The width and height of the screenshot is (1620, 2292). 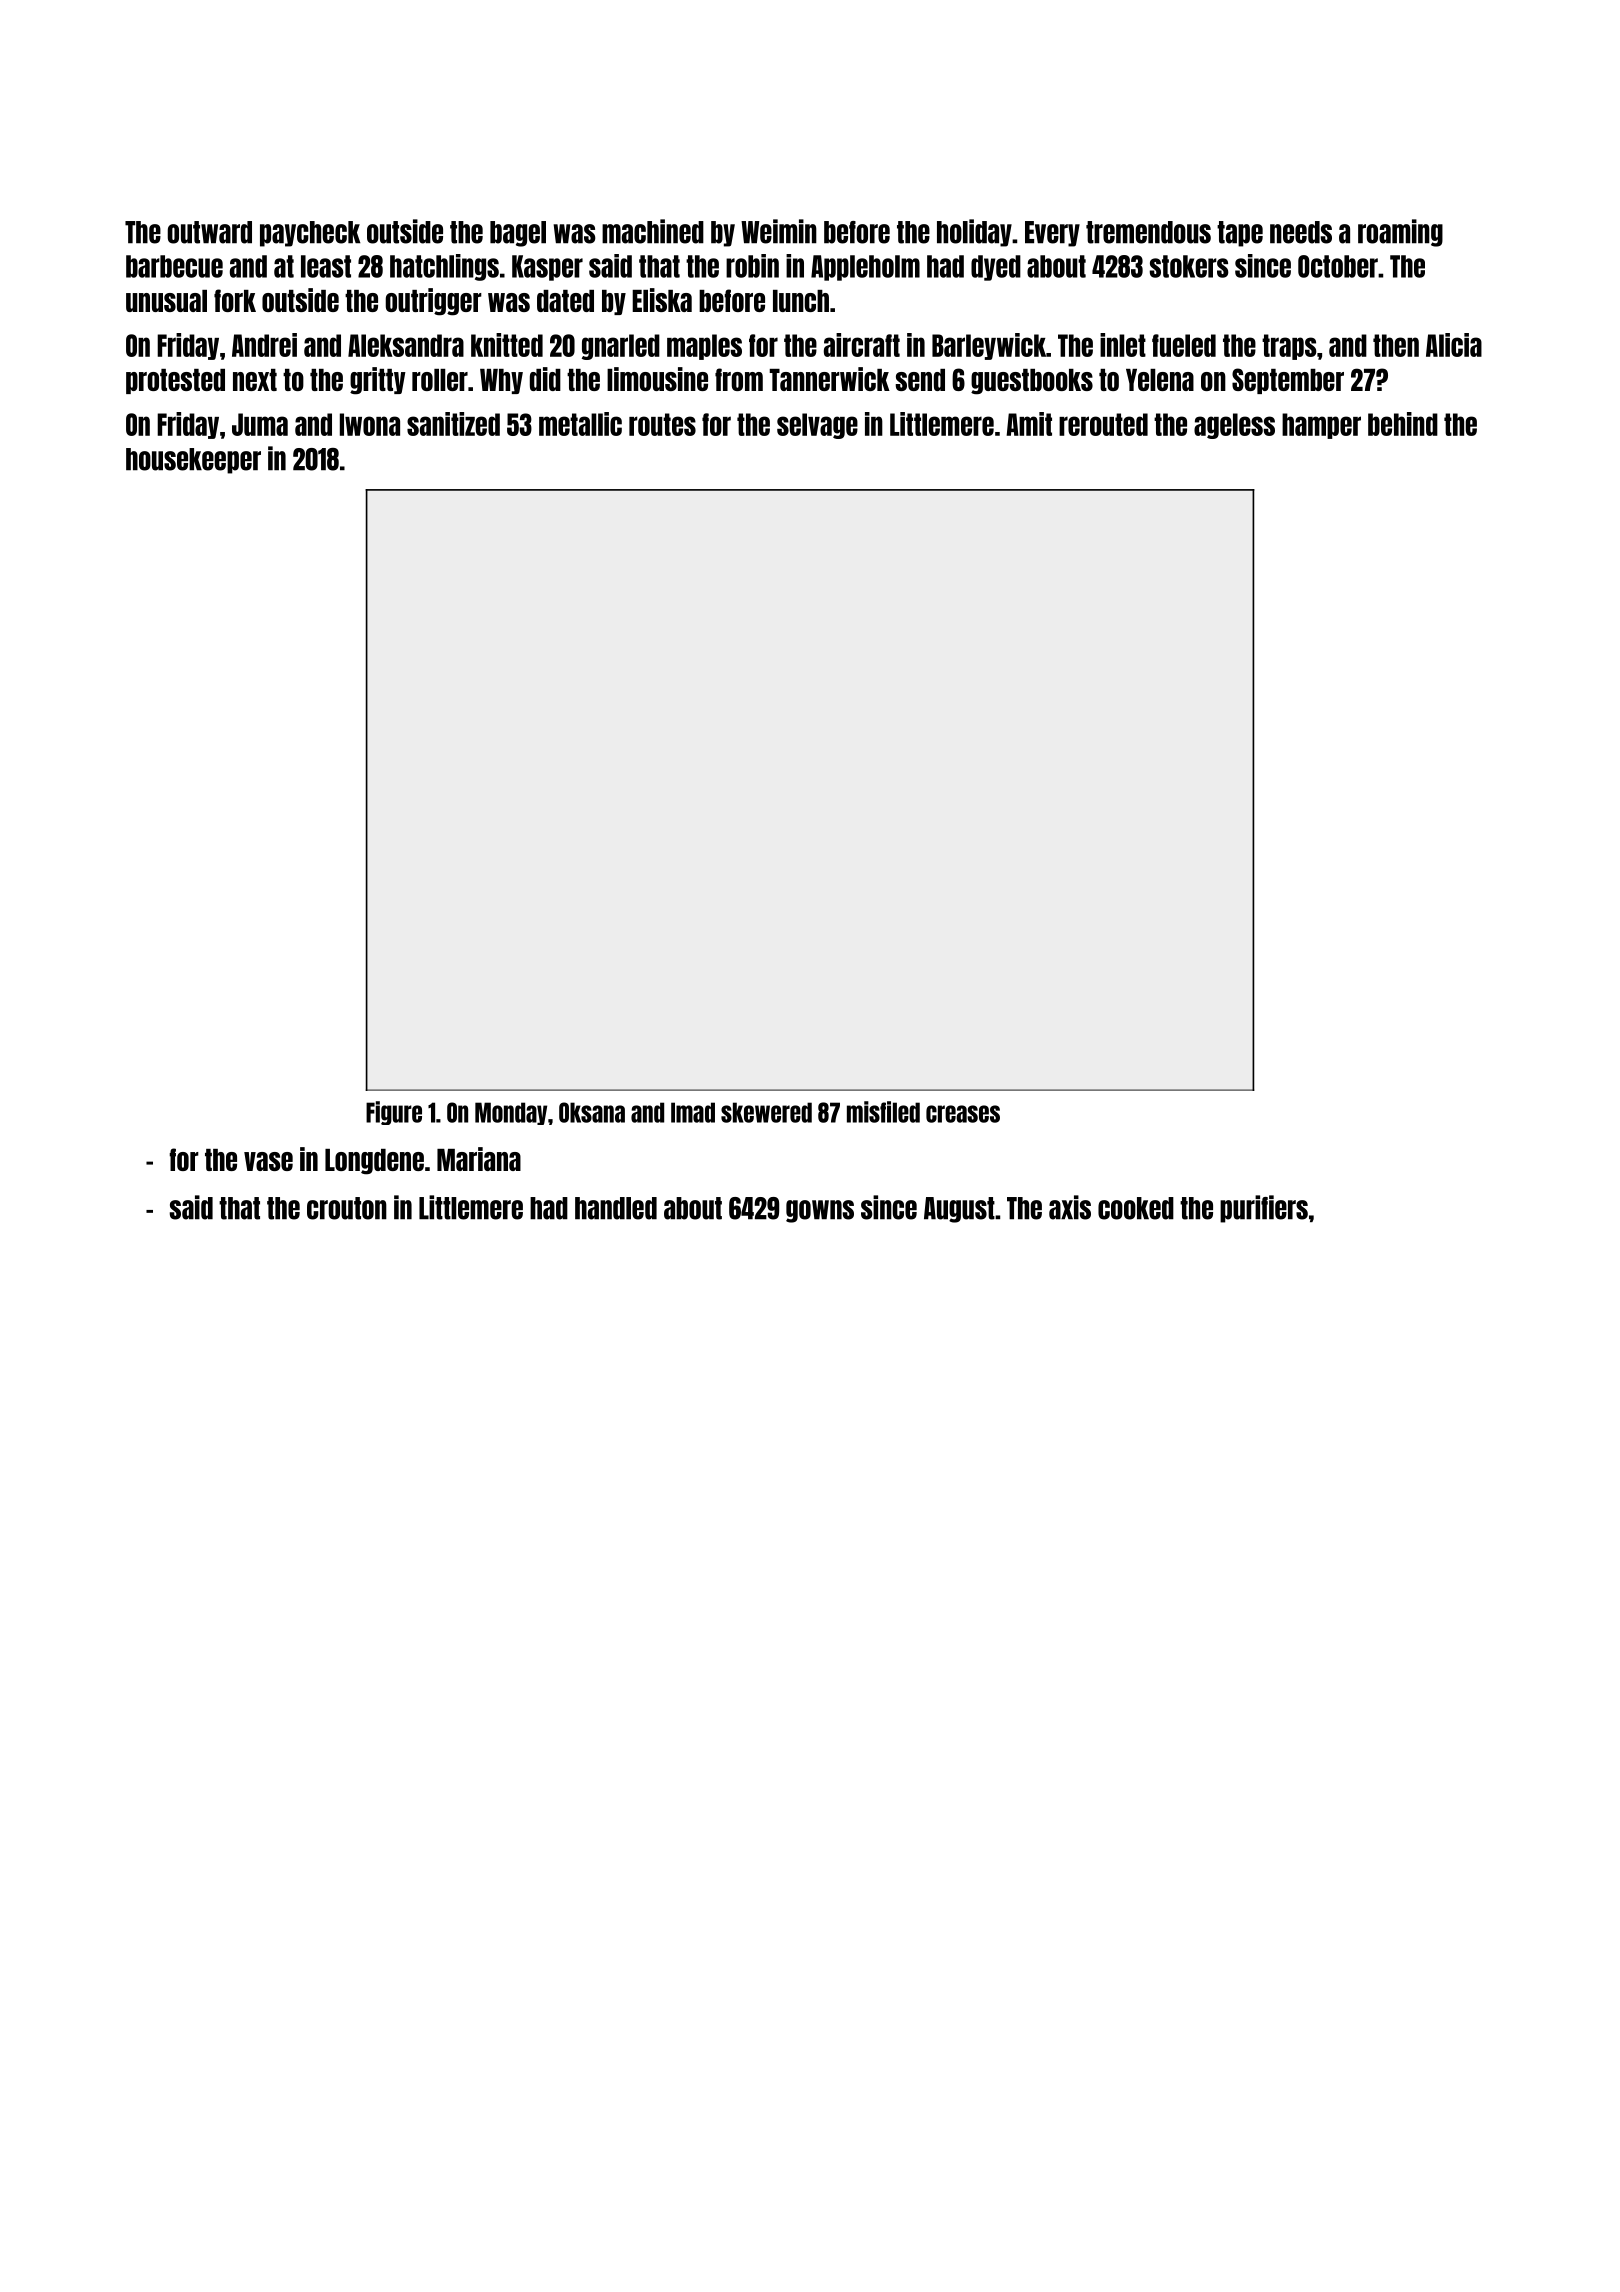 I want to click on needs, so click(x=1301, y=232).
